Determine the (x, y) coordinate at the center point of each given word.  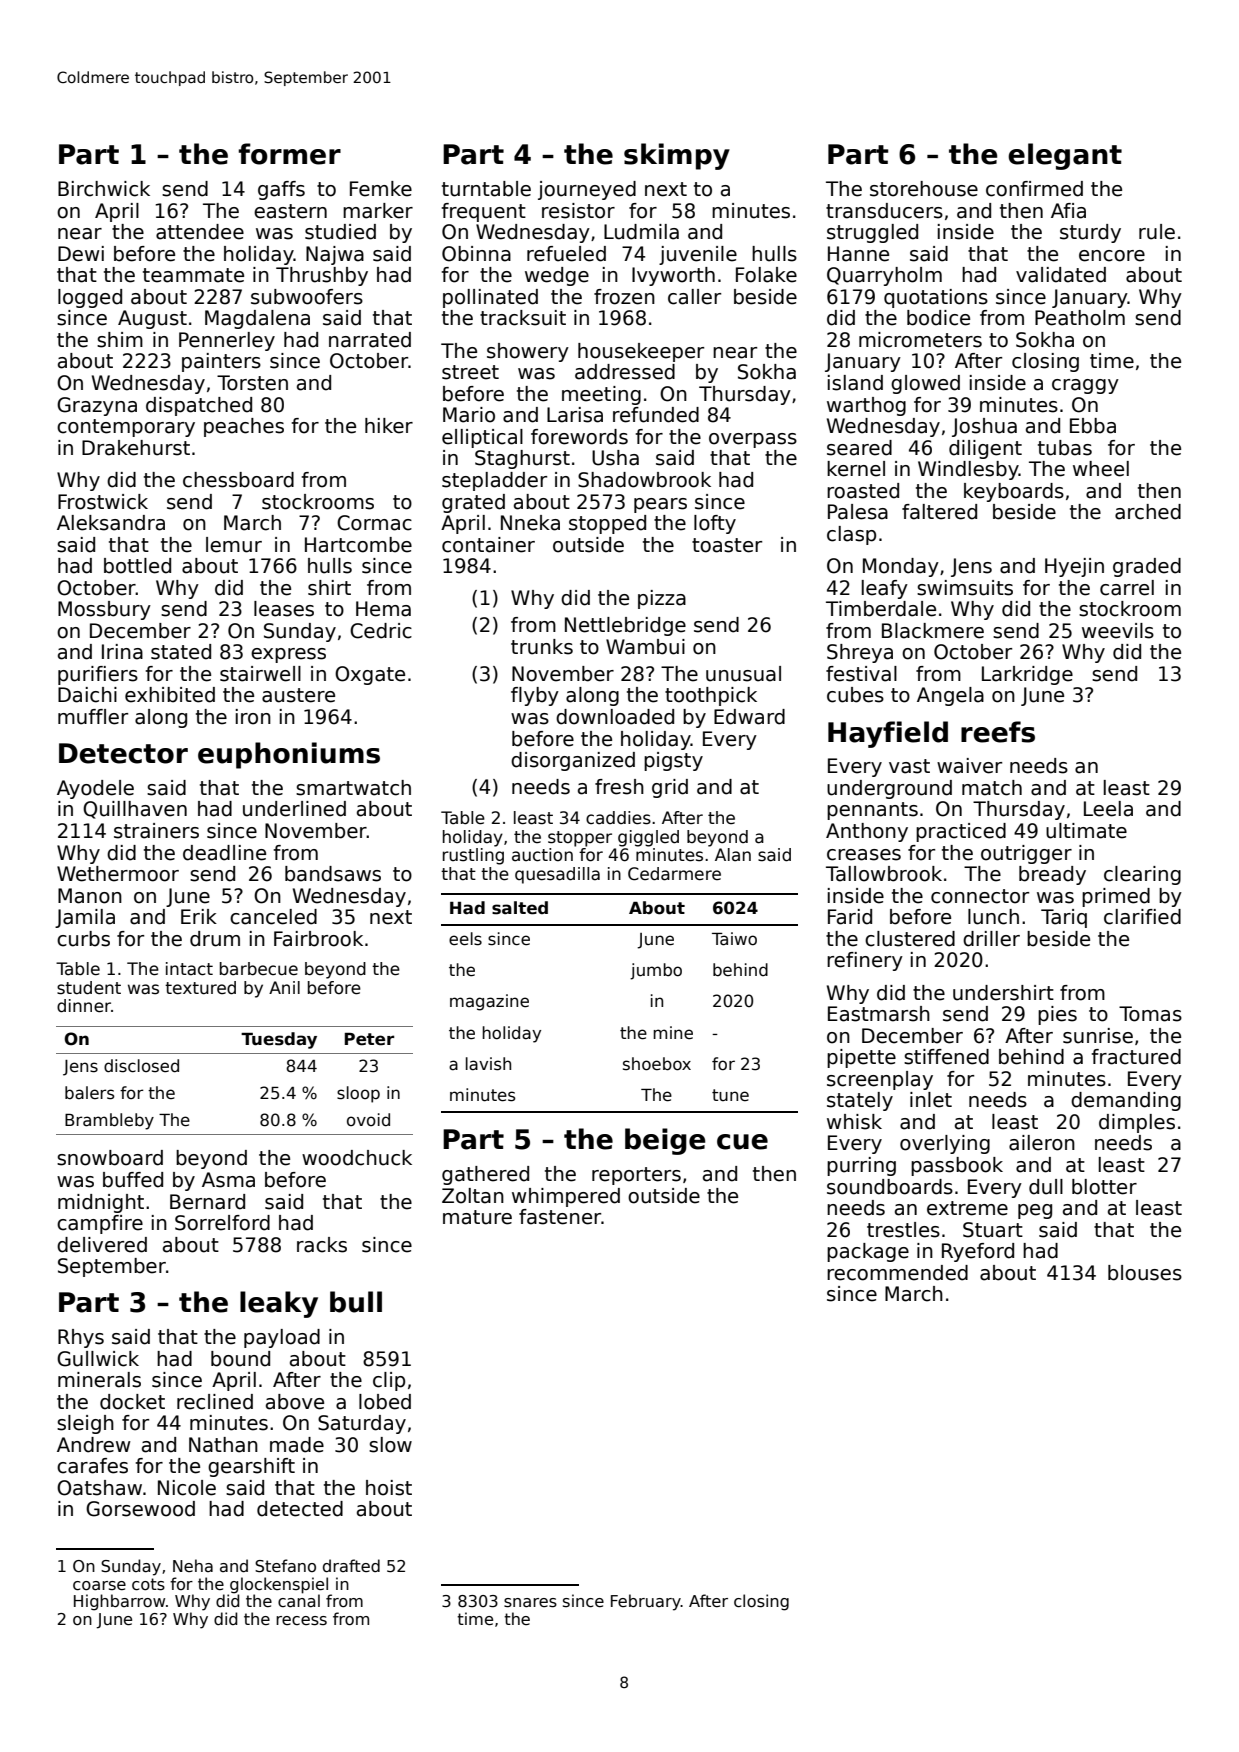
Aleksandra (111, 523)
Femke (381, 189)
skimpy (677, 156)
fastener (560, 1217)
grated (473, 503)
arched (1148, 512)
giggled (648, 838)
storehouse (924, 189)
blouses (1145, 1273)
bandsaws (333, 874)
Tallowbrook (884, 874)
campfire (100, 1224)
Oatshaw (99, 1488)
